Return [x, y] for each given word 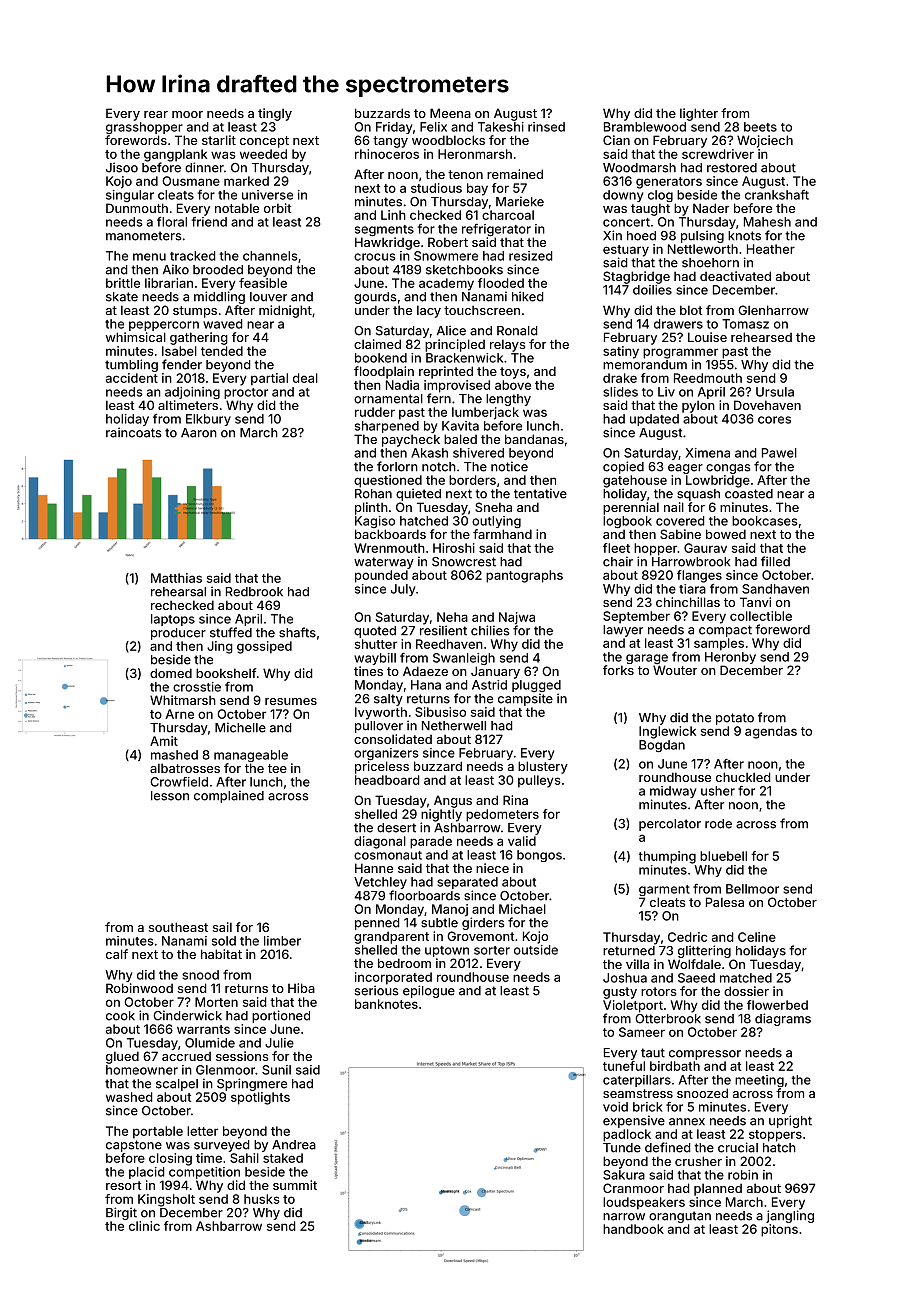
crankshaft [777, 195]
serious [377, 990]
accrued [186, 1056]
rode [718, 824]
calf [117, 954]
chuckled [743, 777]
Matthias [176, 578]
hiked [528, 296]
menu [149, 257]
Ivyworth [381, 713]
